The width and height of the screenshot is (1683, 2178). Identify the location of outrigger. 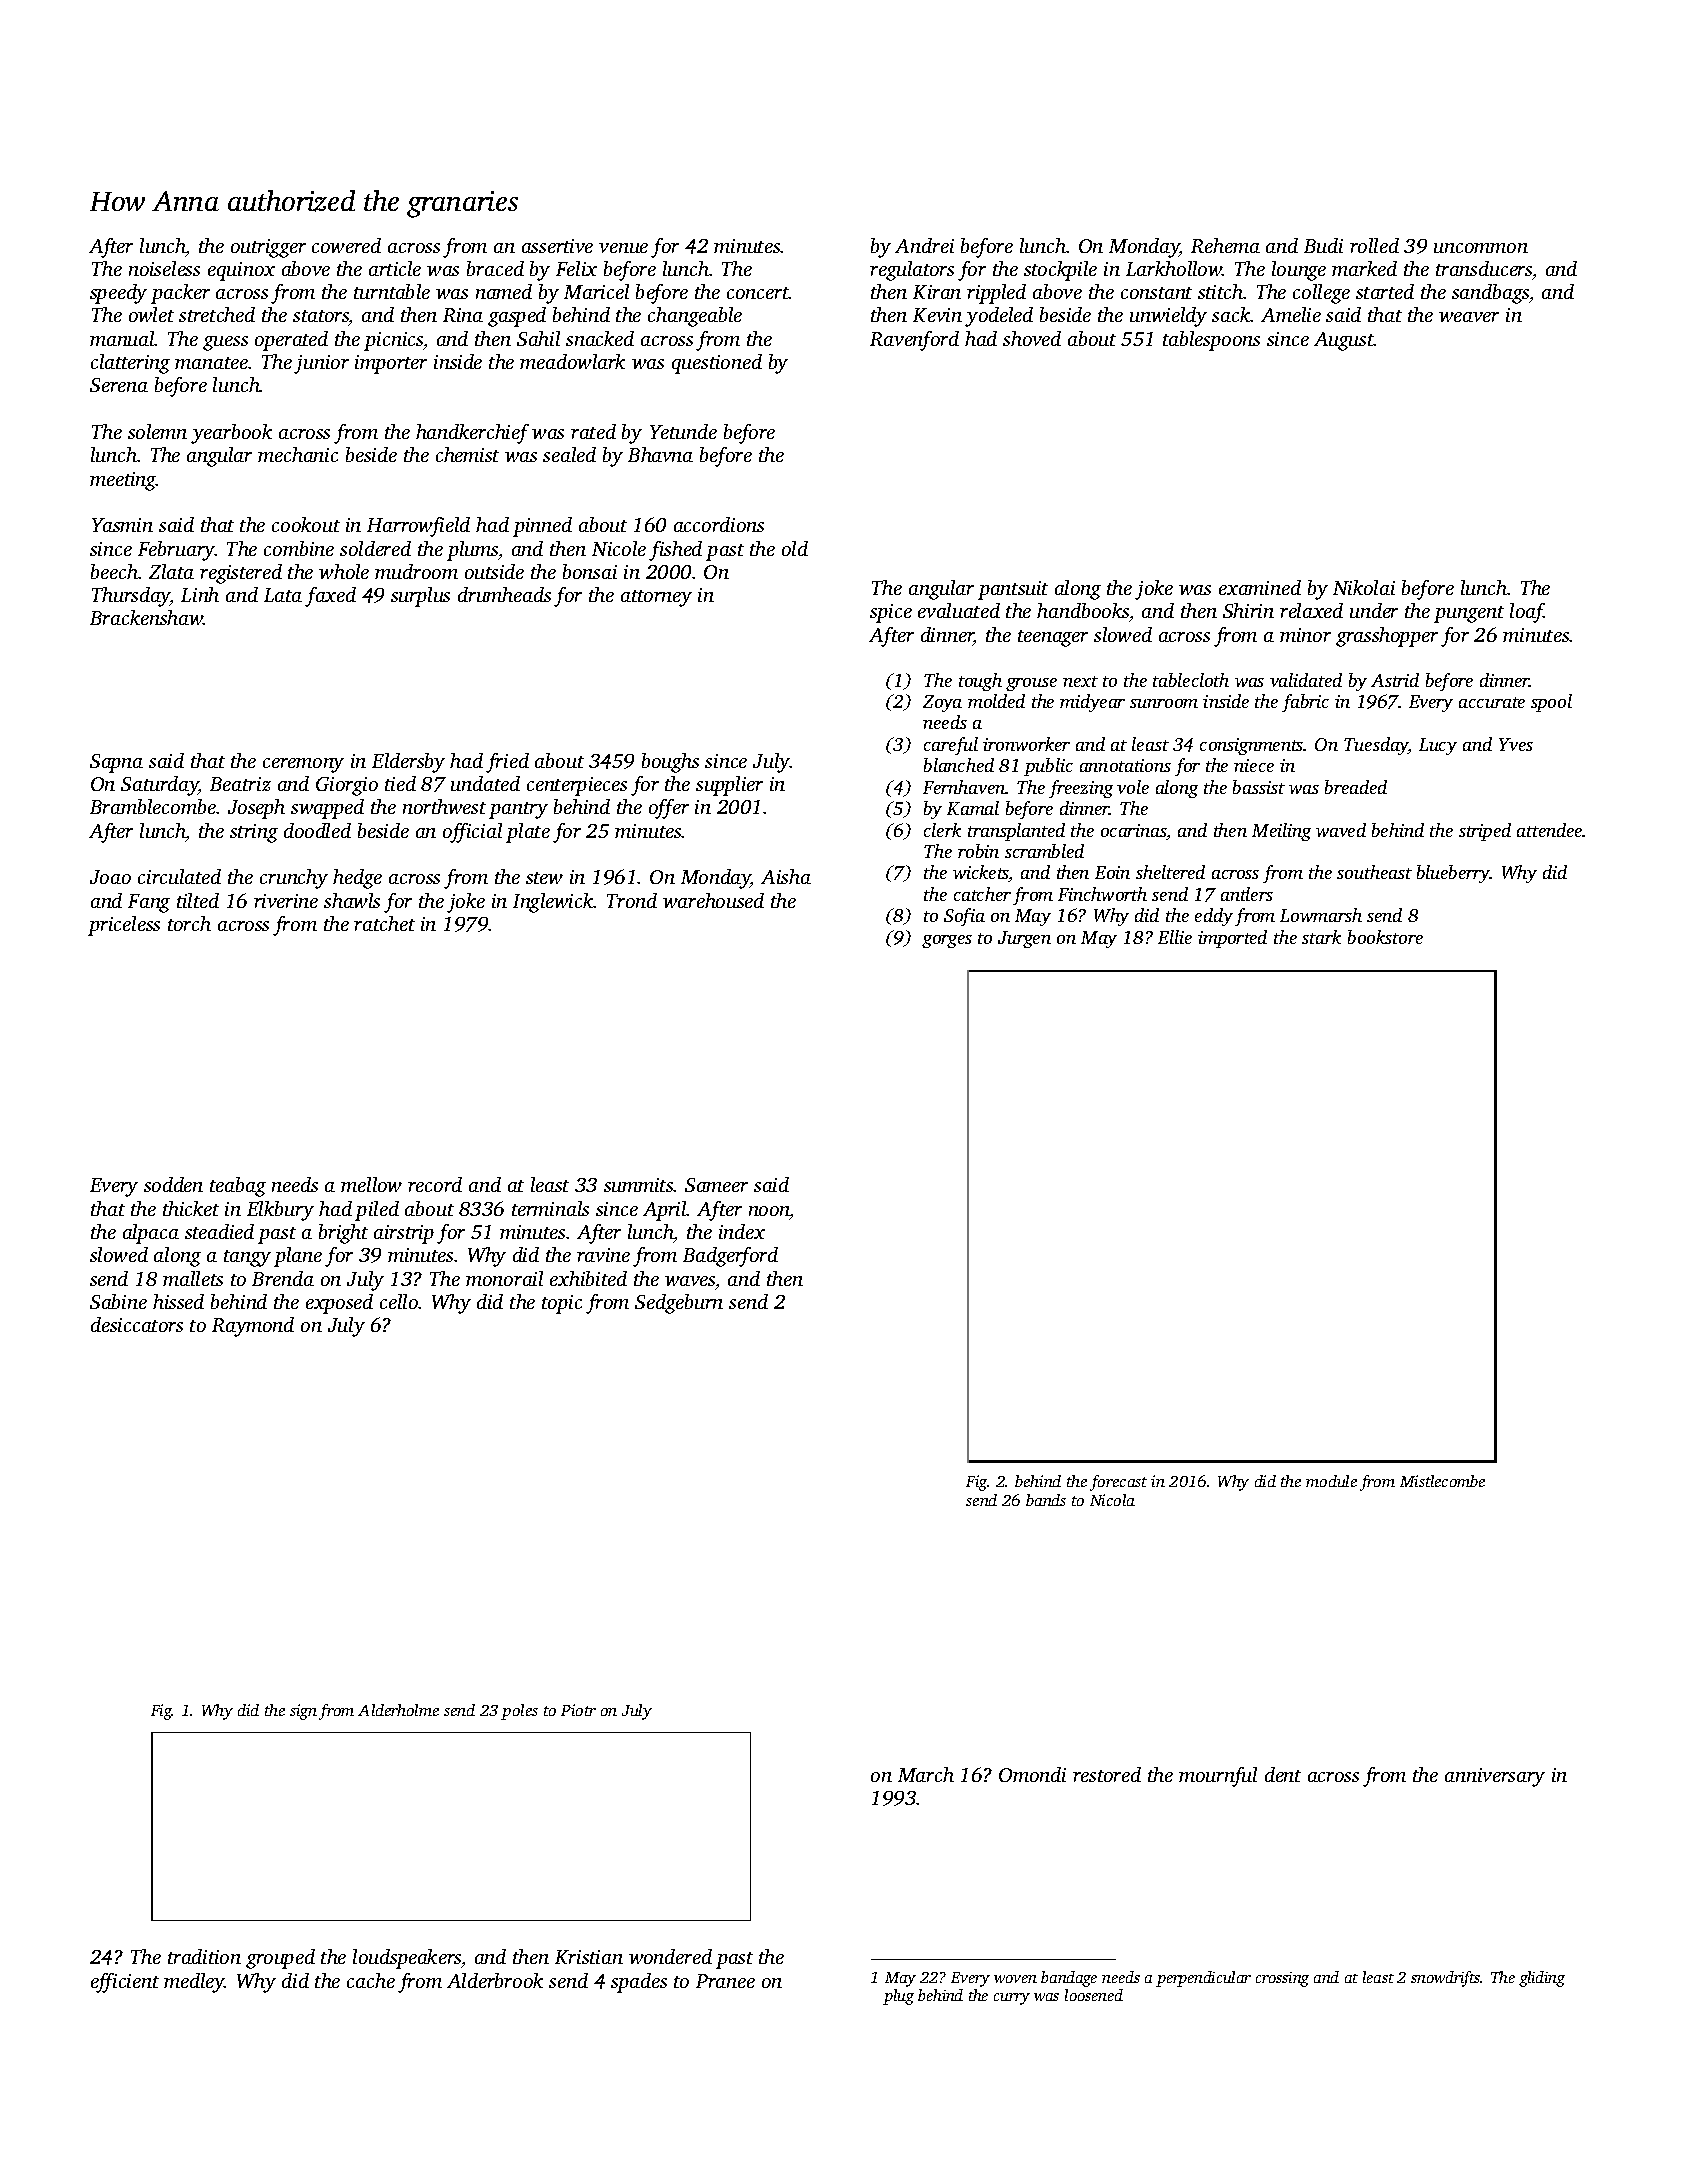
(268, 248).
